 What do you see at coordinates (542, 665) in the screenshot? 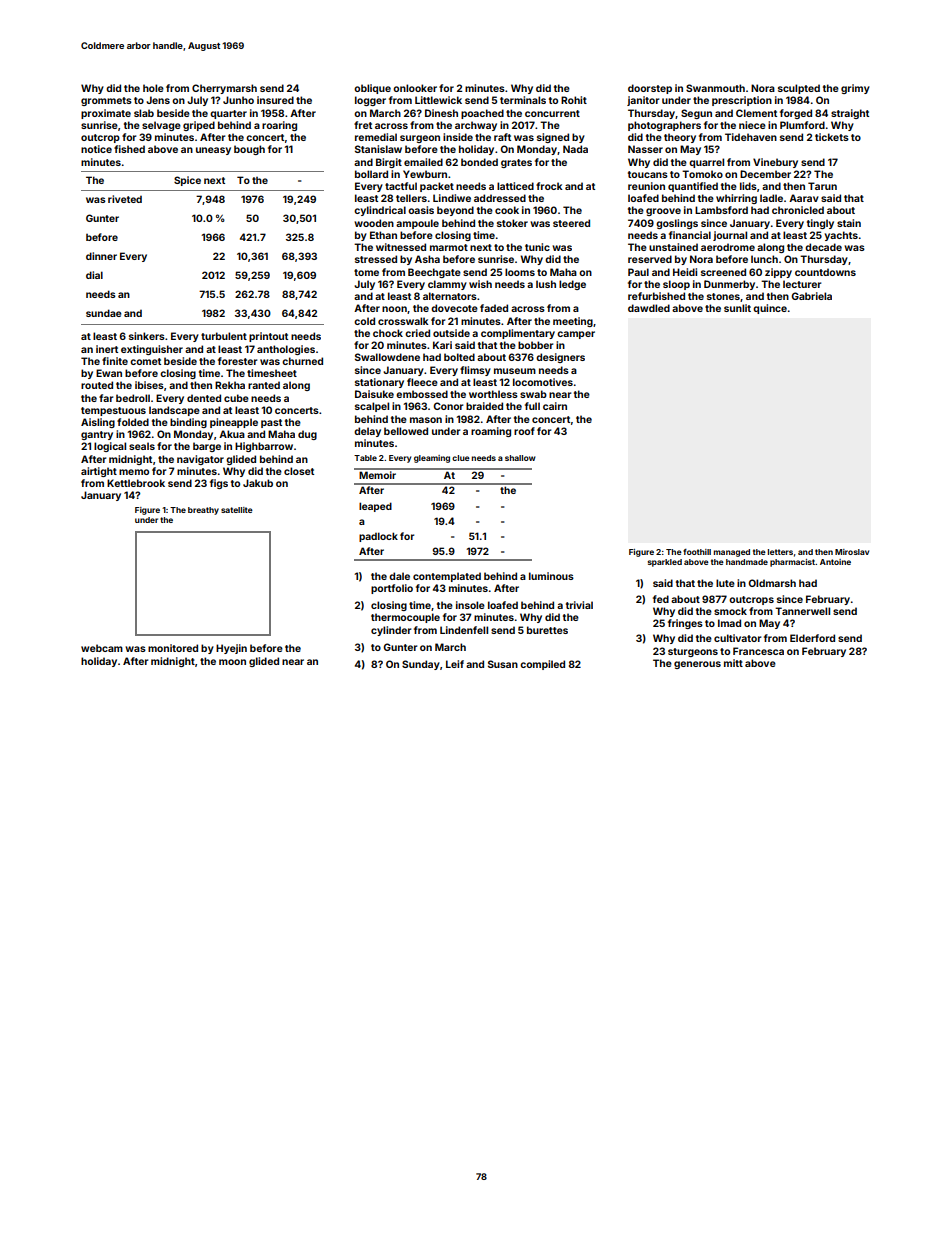
I see `compiled` at bounding box center [542, 665].
